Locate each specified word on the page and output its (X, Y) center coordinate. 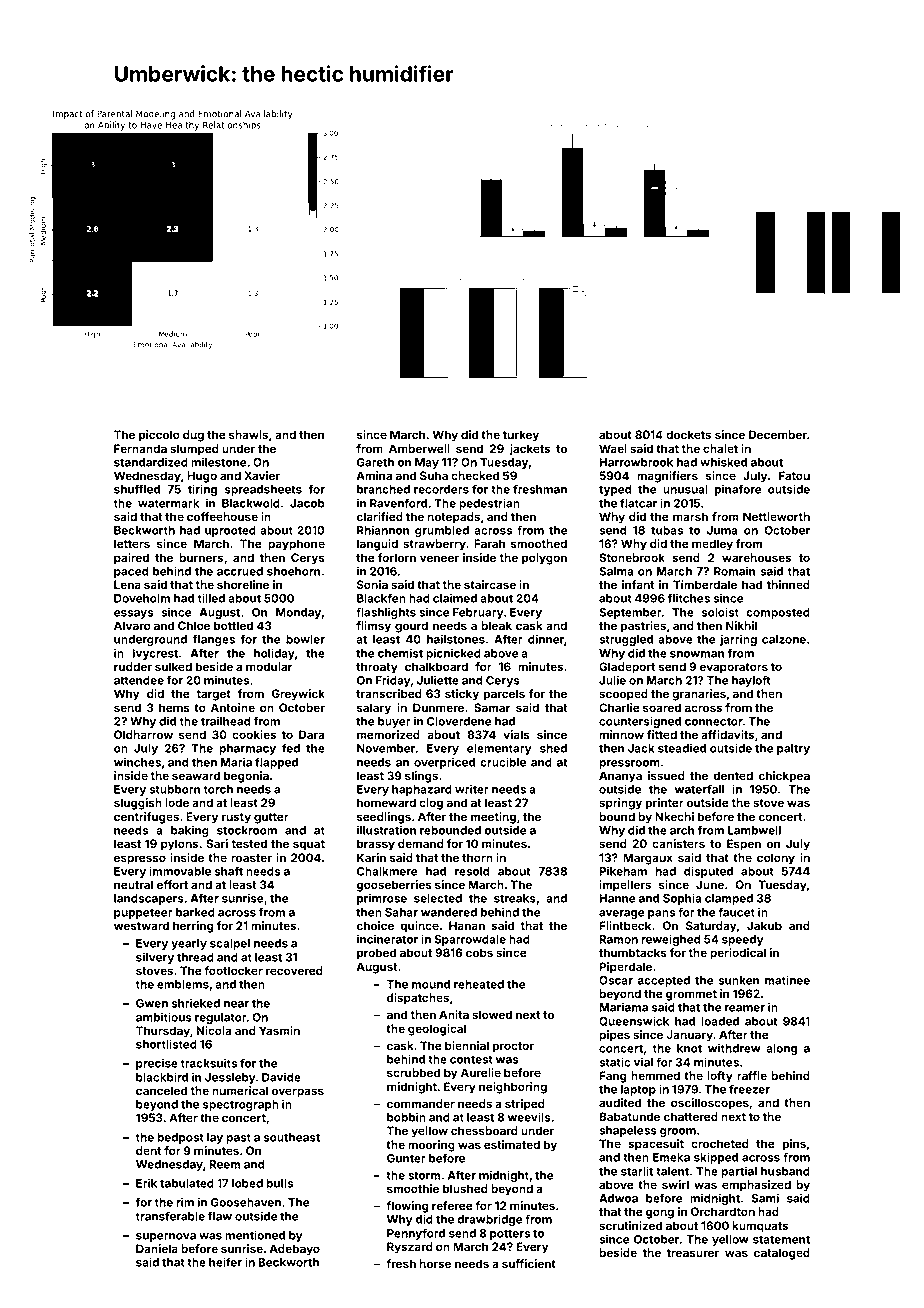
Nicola (213, 1030)
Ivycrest (155, 654)
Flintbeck (625, 925)
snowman (697, 654)
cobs (479, 952)
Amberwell (419, 448)
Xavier (262, 475)
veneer (439, 558)
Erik (146, 1183)
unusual (685, 489)
